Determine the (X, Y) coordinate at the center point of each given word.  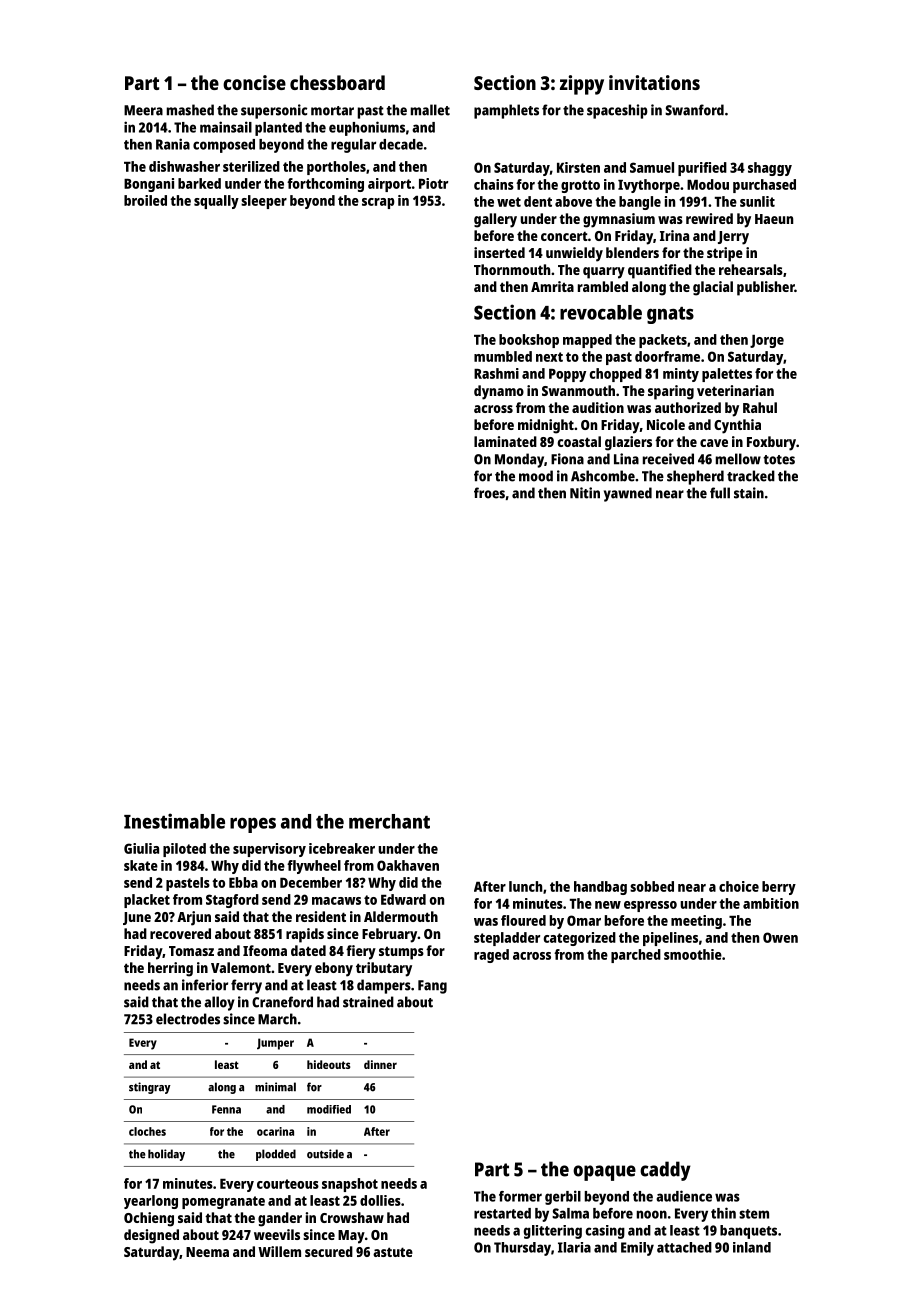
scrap (378, 203)
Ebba (243, 882)
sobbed (652, 886)
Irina (674, 235)
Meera (143, 110)
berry (779, 888)
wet (509, 202)
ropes (253, 825)
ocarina (275, 1131)
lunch (525, 886)
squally (216, 202)
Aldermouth (401, 916)
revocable (601, 312)
